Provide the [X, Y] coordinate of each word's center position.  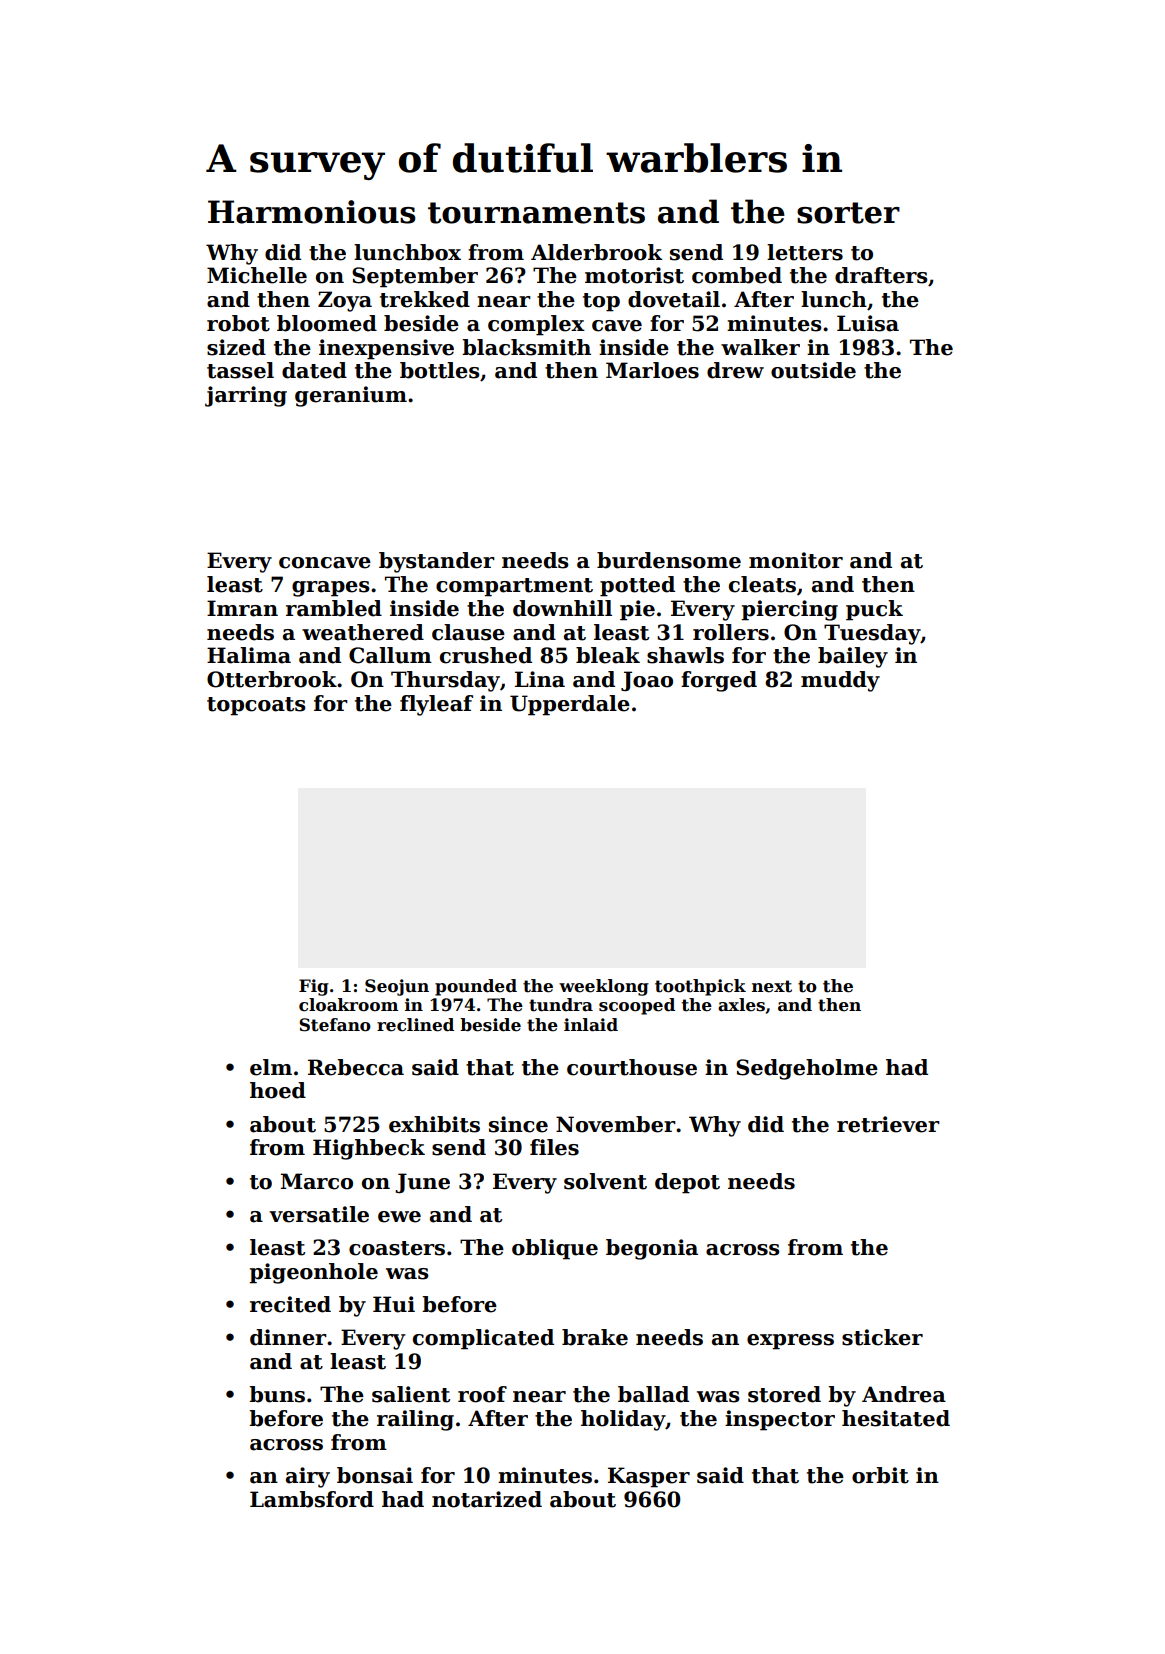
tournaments [536, 213]
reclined [415, 1025]
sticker [882, 1337]
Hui [394, 1304]
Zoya [345, 301]
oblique [555, 1249]
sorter [848, 213]
